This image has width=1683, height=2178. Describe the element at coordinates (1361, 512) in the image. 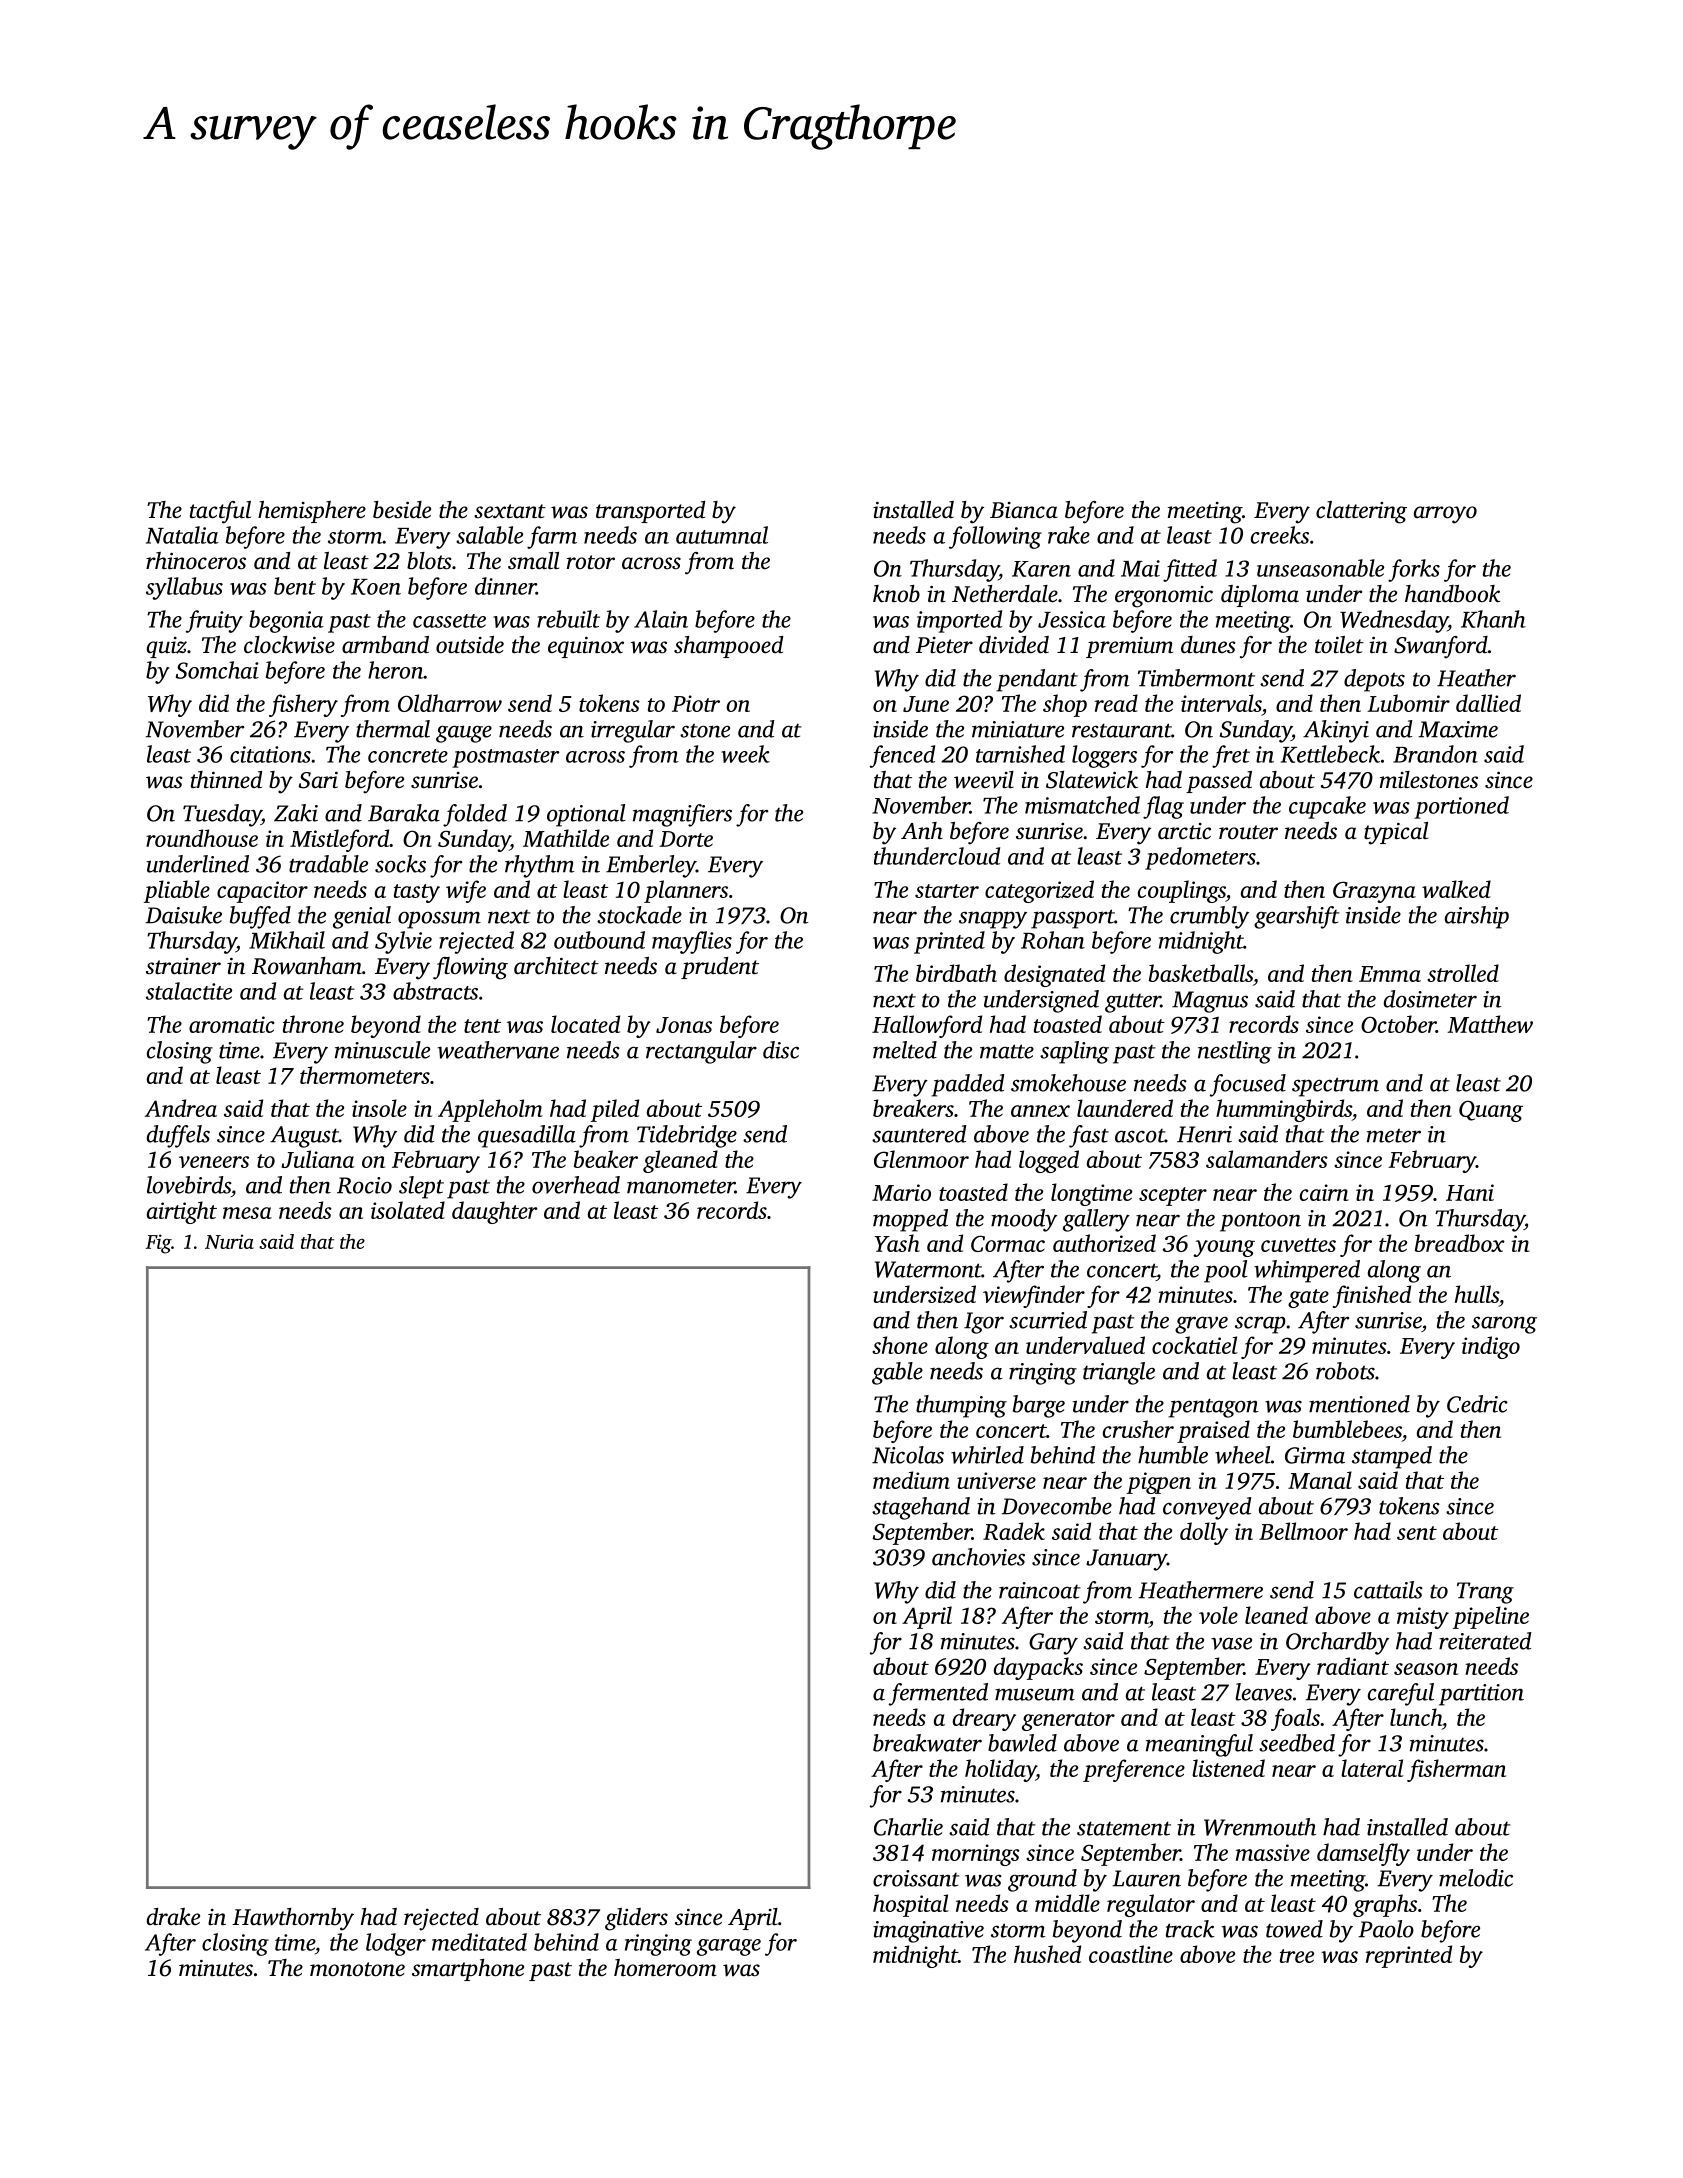

I see `clattering` at that location.
